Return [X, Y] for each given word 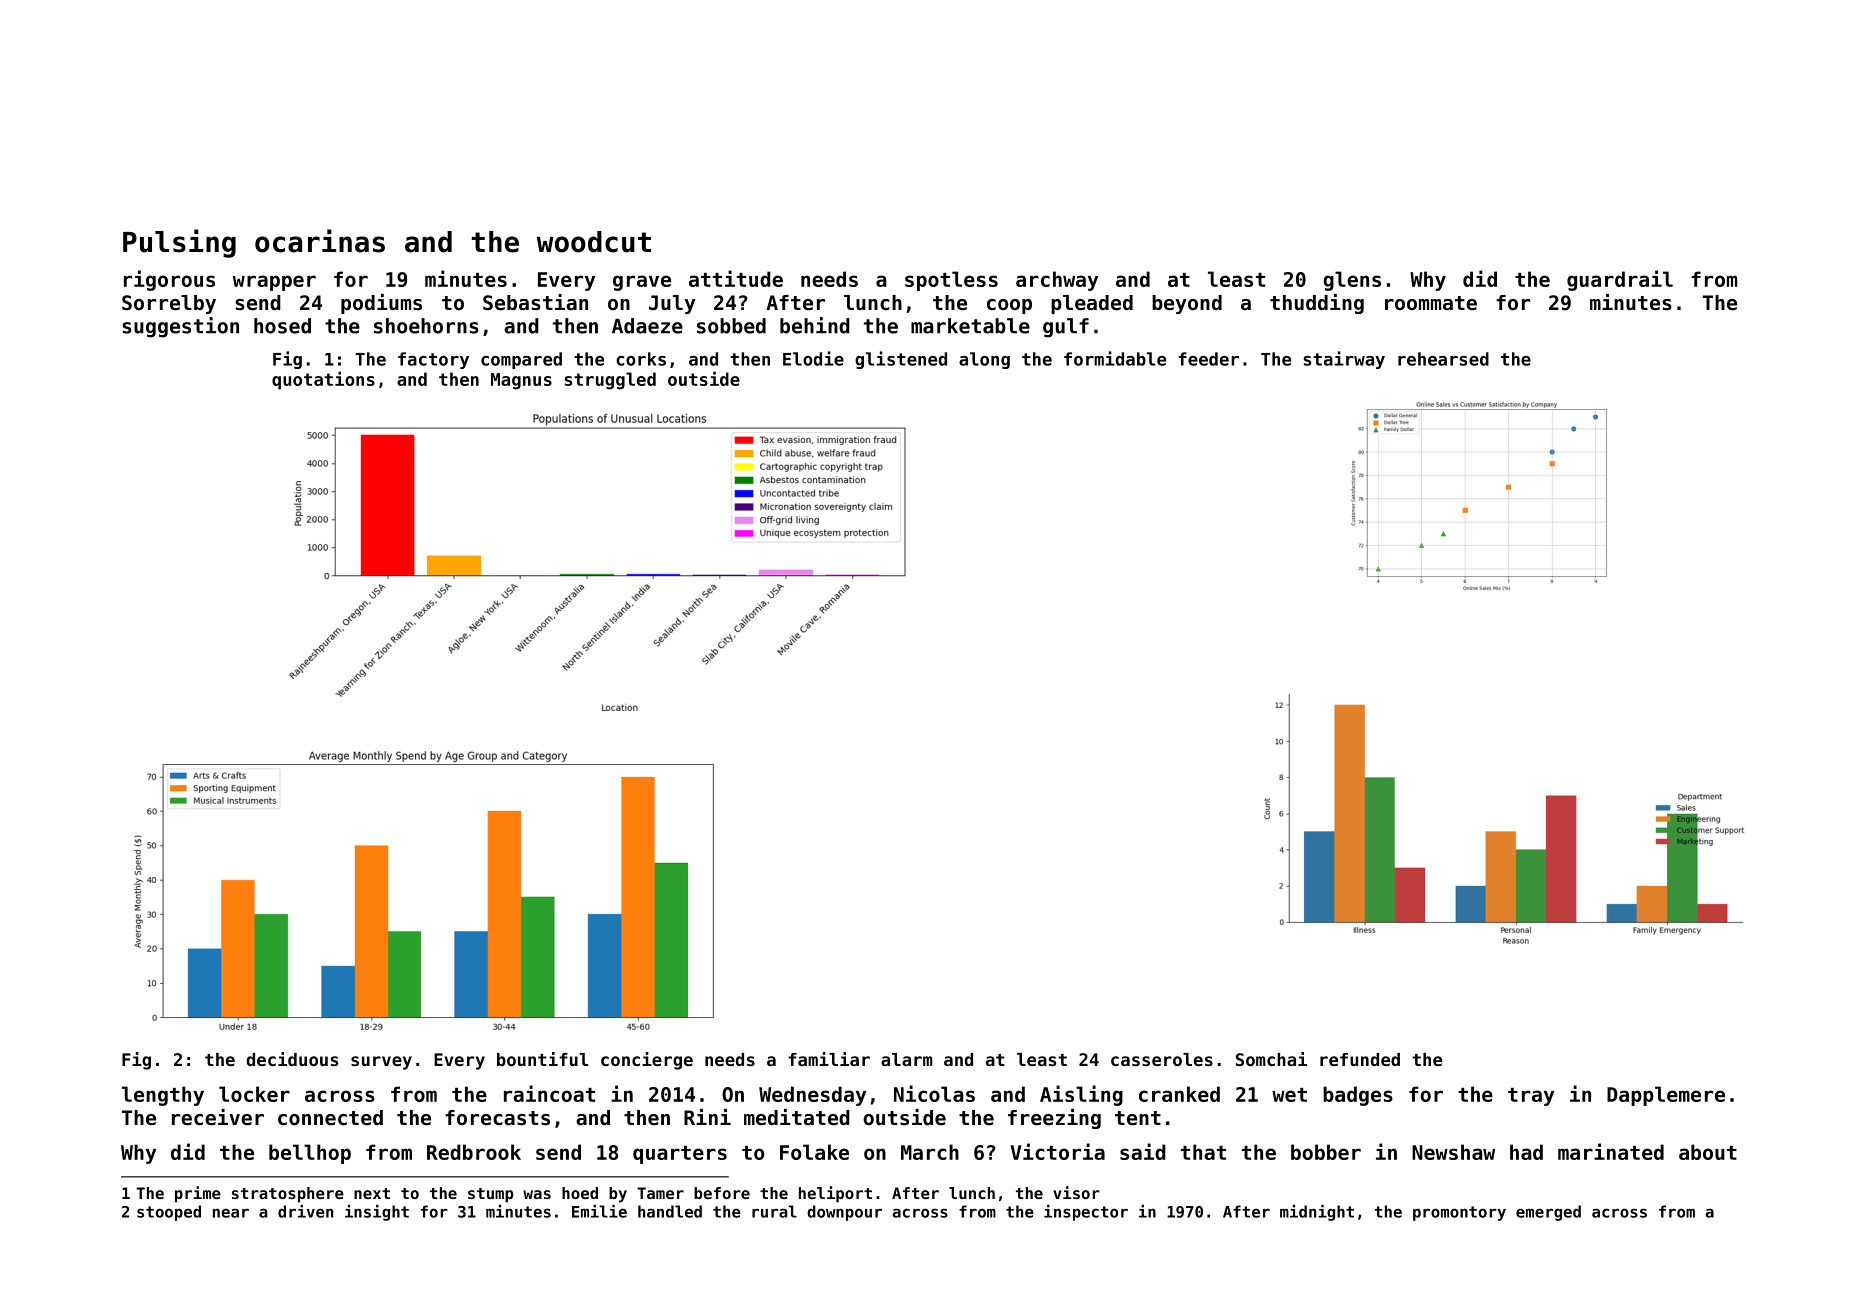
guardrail [1620, 280]
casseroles [1162, 1059]
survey [381, 1063]
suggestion [180, 327]
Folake [814, 1152]
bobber [1326, 1152]
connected [330, 1118]
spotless [951, 281]
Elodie [813, 358]
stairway [1344, 360]
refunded [1360, 1059]
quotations [323, 380]
